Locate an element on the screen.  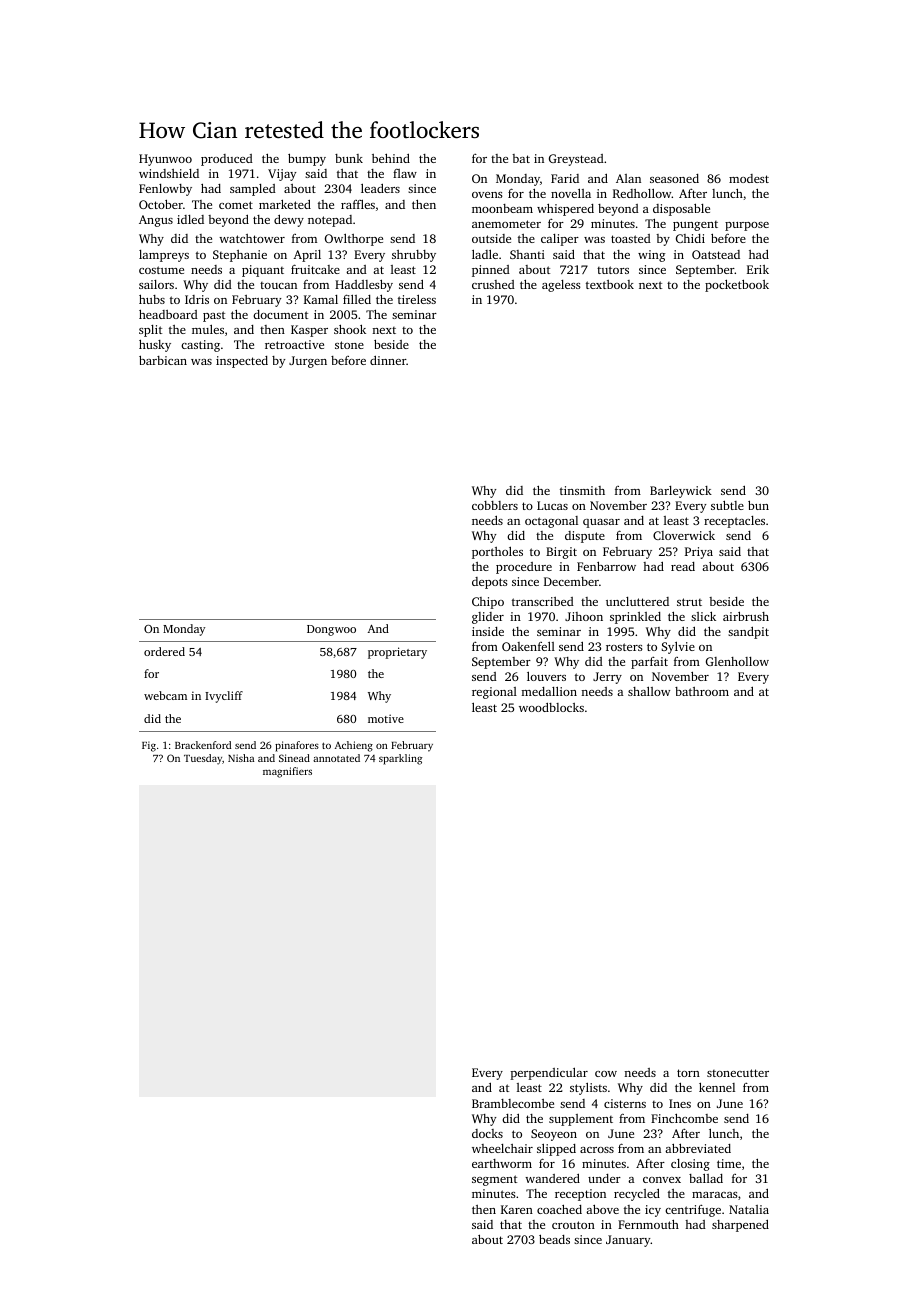
magnifiers is located at coordinates (287, 772).
